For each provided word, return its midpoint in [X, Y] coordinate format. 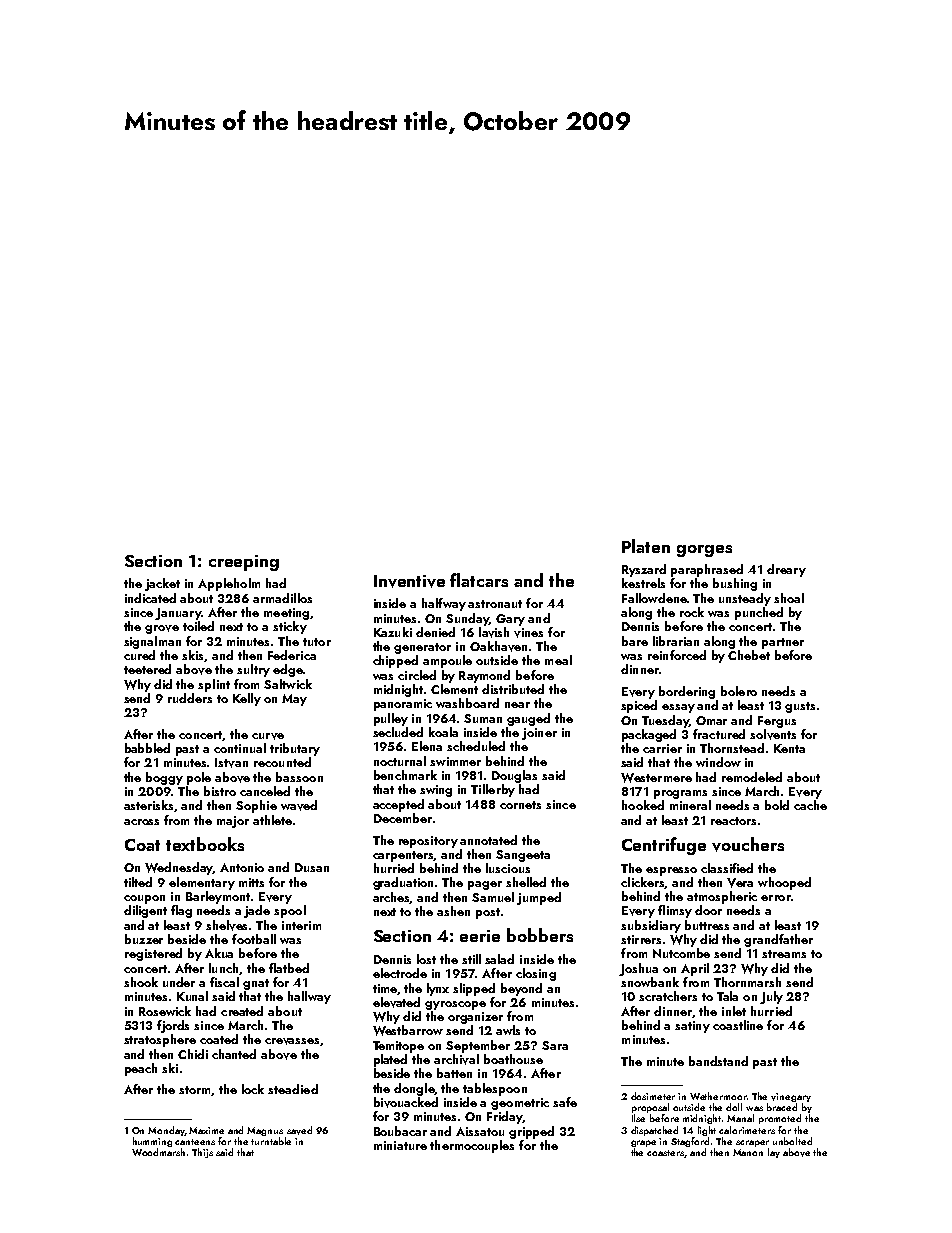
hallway [309, 997]
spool [290, 911]
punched [759, 613]
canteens [195, 1142]
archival [456, 1059]
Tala [727, 996]
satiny [692, 1027]
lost [426, 959]
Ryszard [644, 570]
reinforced [677, 655]
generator [422, 648]
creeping [244, 563]
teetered [147, 669]
